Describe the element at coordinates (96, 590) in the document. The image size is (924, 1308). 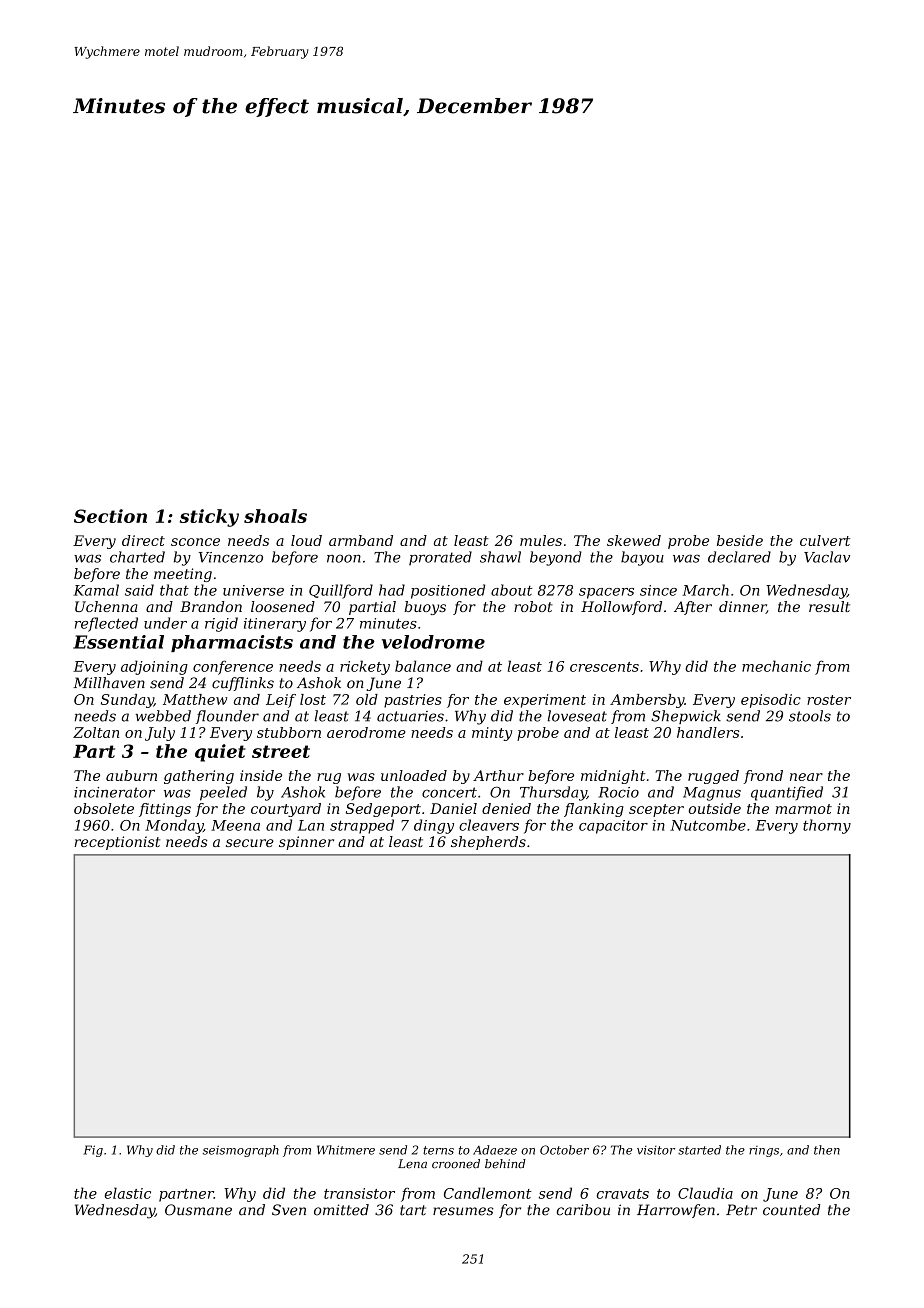
I see `Kamal` at that location.
